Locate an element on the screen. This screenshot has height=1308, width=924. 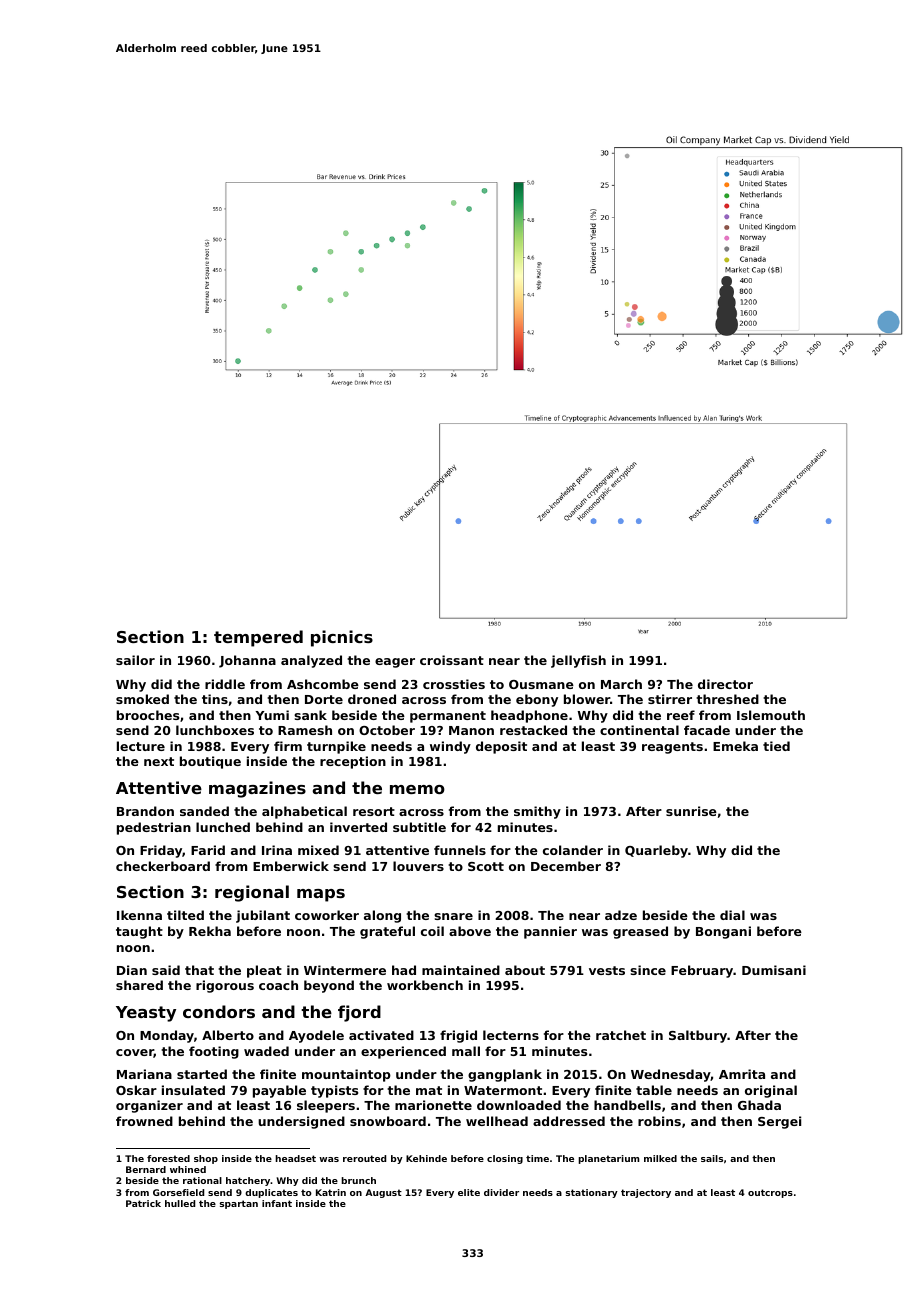
Johanna is located at coordinates (247, 661).
